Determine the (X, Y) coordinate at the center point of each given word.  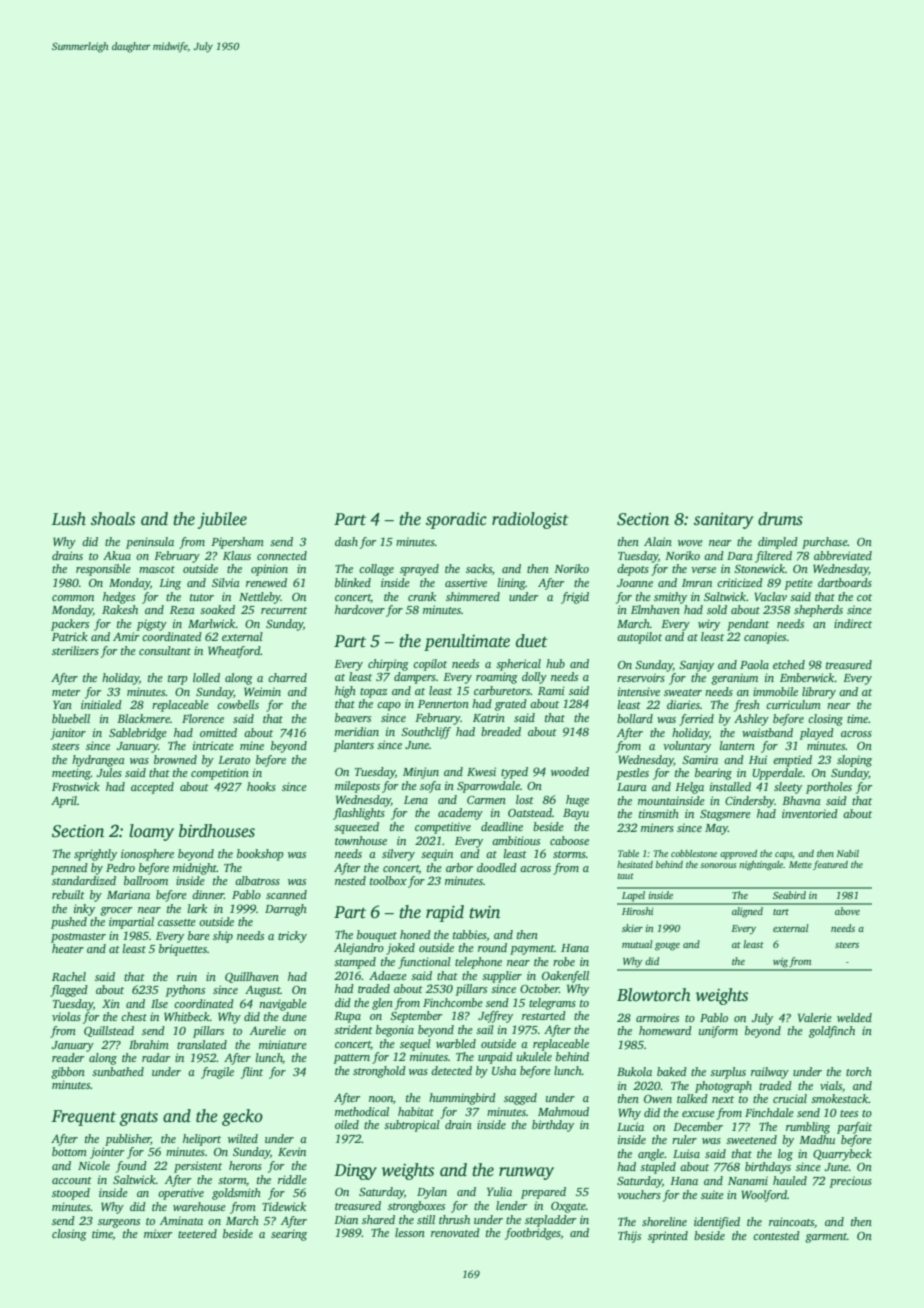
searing (289, 1235)
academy (460, 814)
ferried (696, 720)
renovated (455, 1232)
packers (70, 625)
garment (826, 1238)
